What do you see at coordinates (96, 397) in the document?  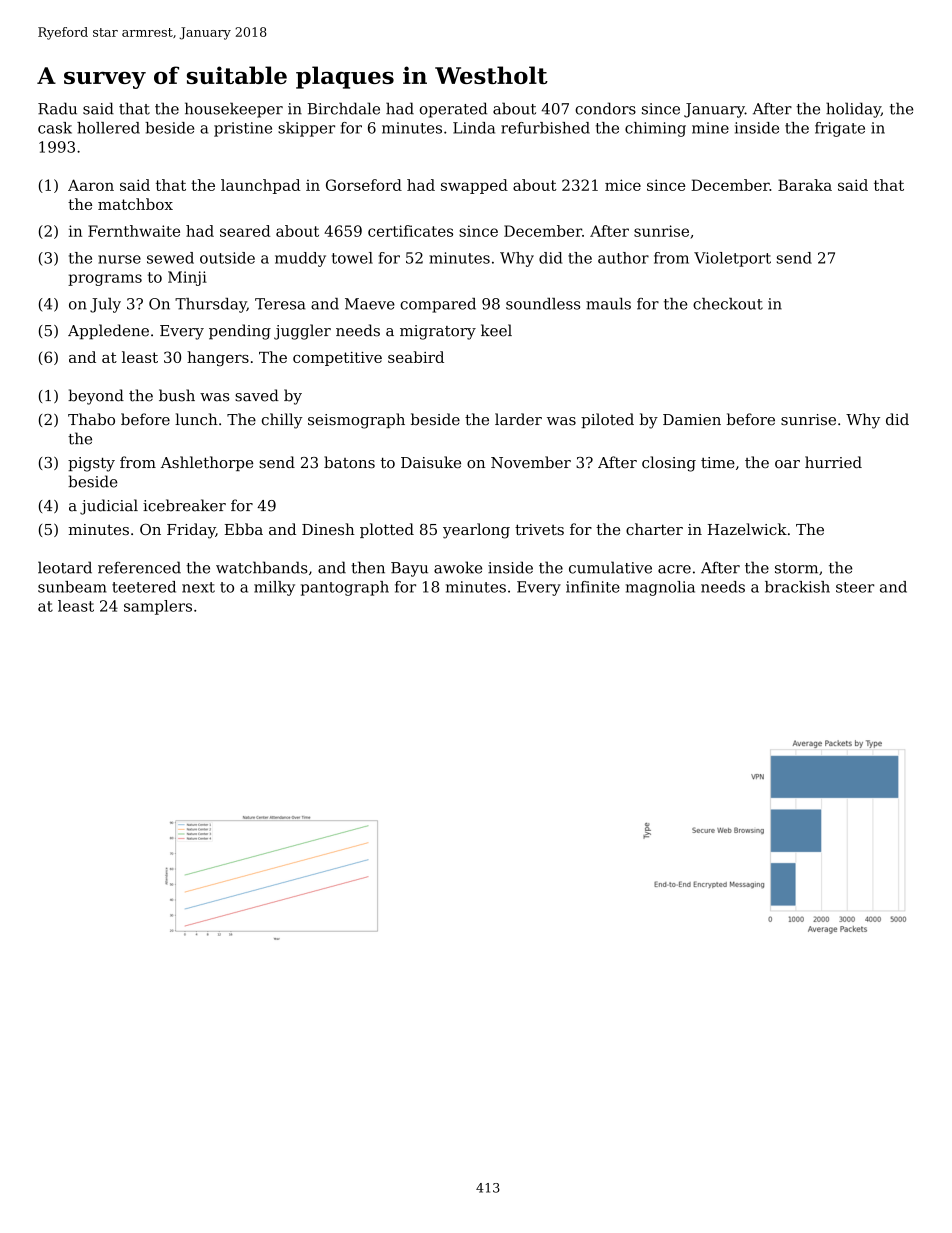 I see `beyond` at bounding box center [96, 397].
